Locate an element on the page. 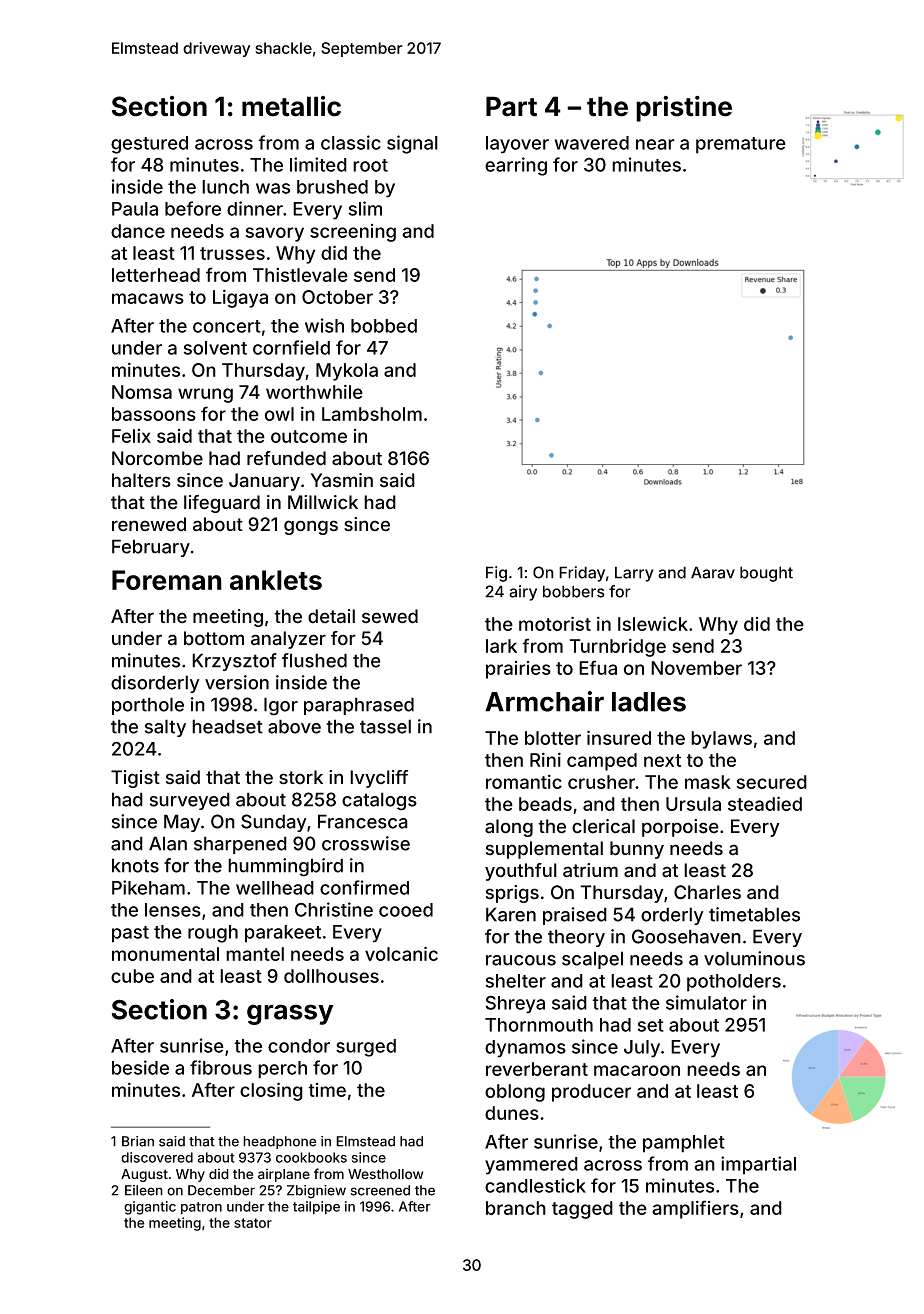 The image size is (924, 1314). romantic is located at coordinates (524, 781).
